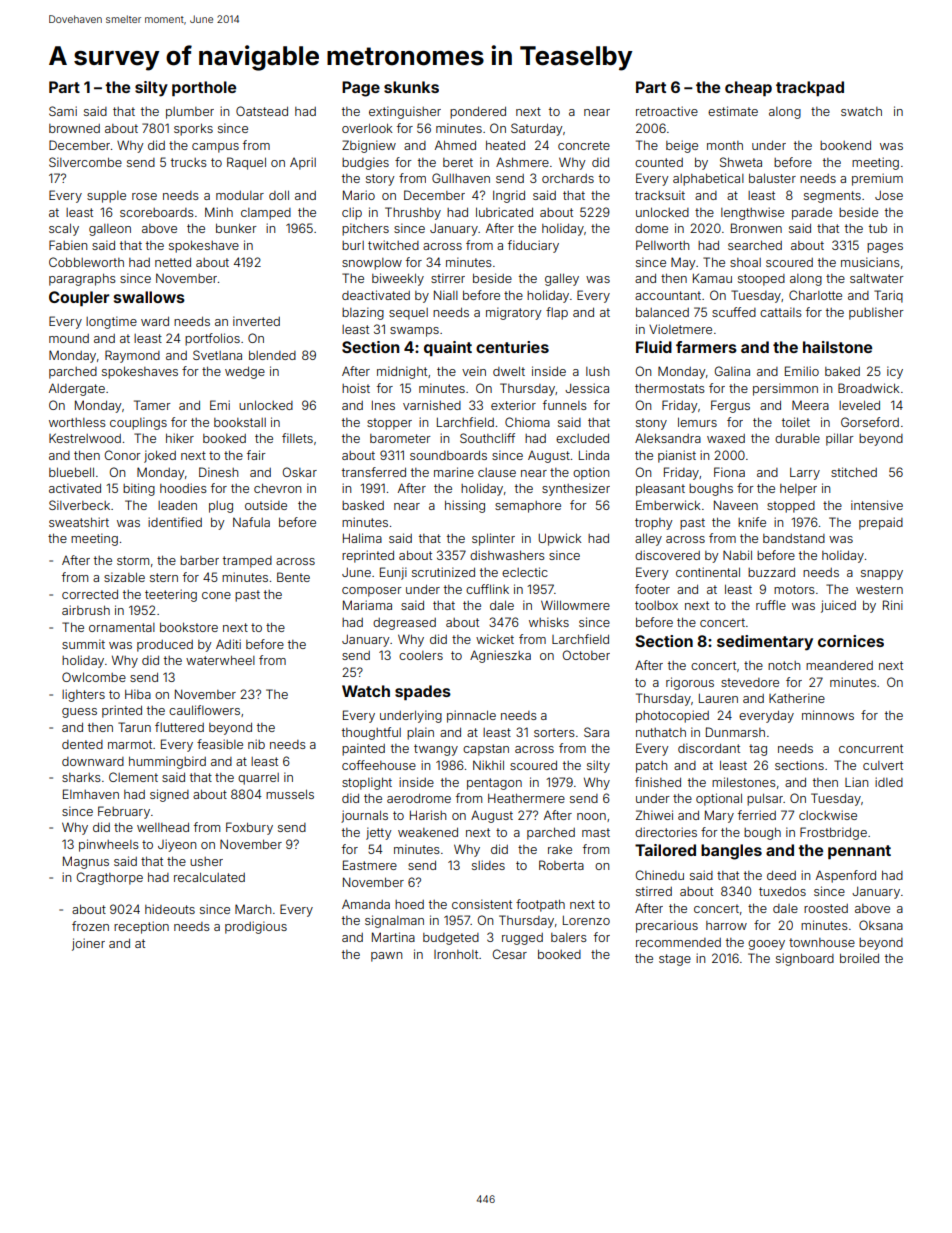 The image size is (952, 1233). What do you see at coordinates (63, 111) in the image?
I see `Sami` at bounding box center [63, 111].
